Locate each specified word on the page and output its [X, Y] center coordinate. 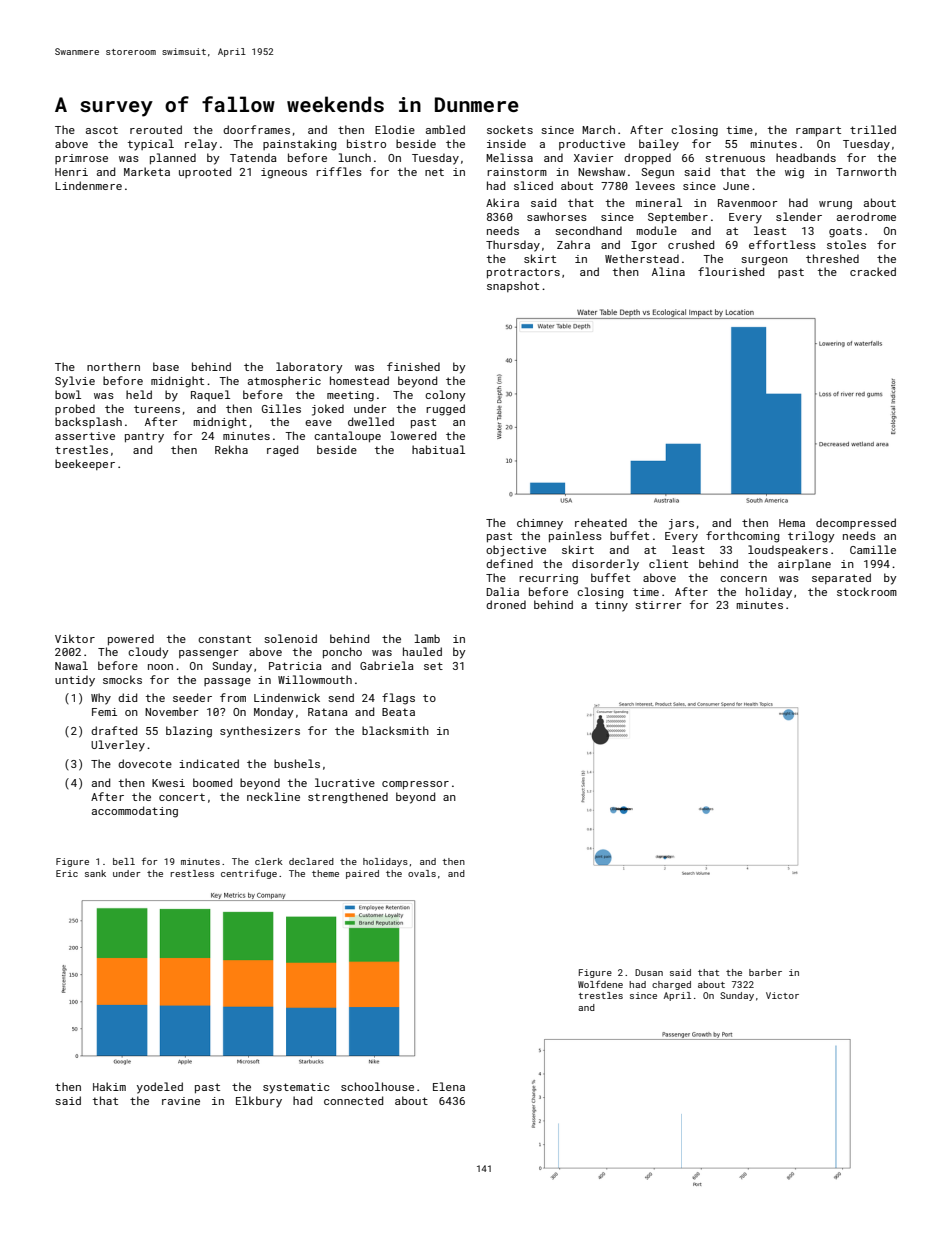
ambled [445, 129]
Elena [449, 1086]
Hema [792, 523]
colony [445, 396]
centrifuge [249, 874]
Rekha [231, 449]
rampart [818, 131]
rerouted [156, 129]
